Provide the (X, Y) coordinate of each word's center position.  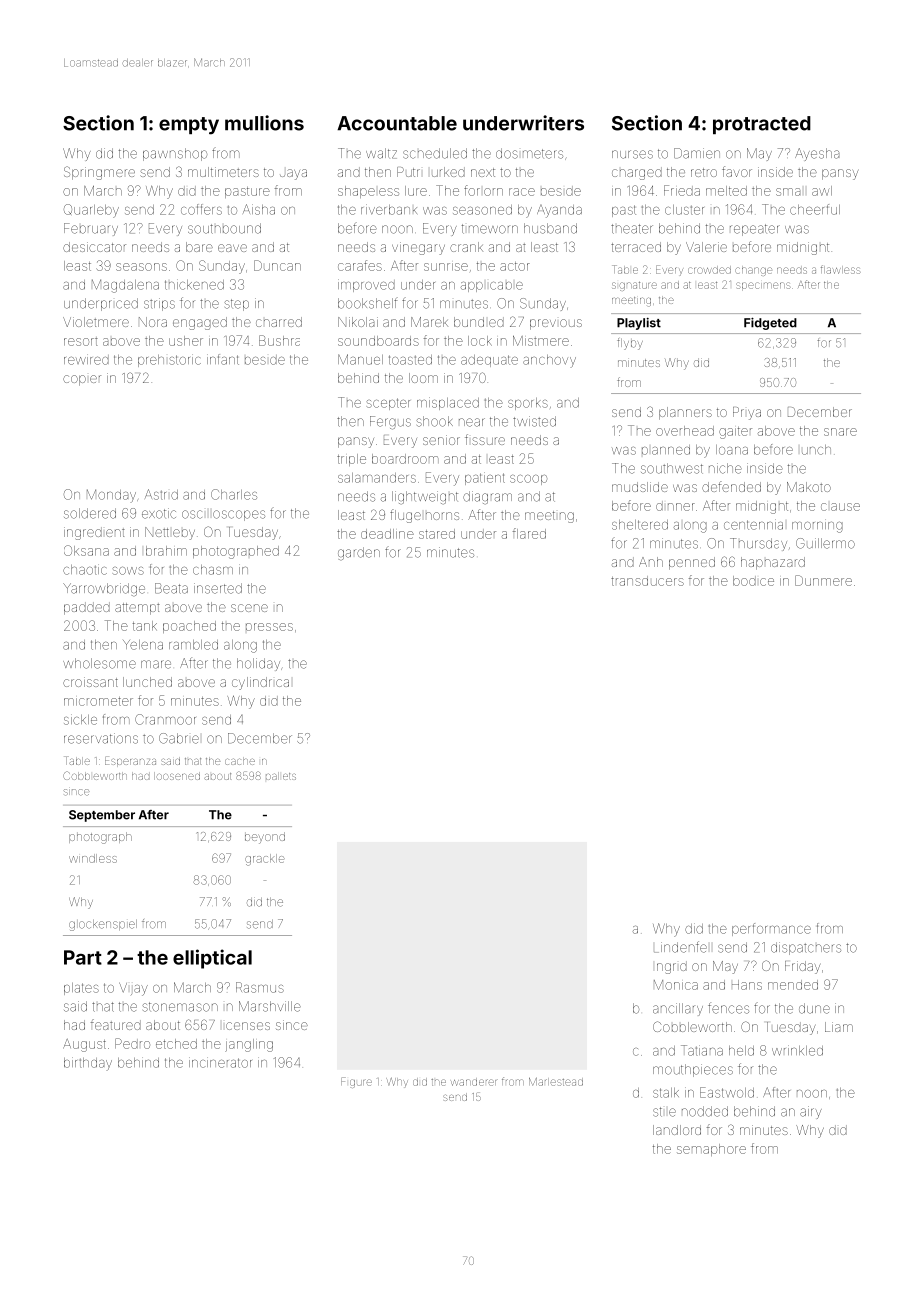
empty (189, 126)
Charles (234, 494)
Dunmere (823, 580)
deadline (387, 534)
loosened (177, 776)
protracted (762, 125)
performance (771, 929)
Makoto (809, 487)
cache (240, 761)
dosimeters (529, 153)
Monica (676, 985)
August (84, 1045)
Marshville (270, 1006)
